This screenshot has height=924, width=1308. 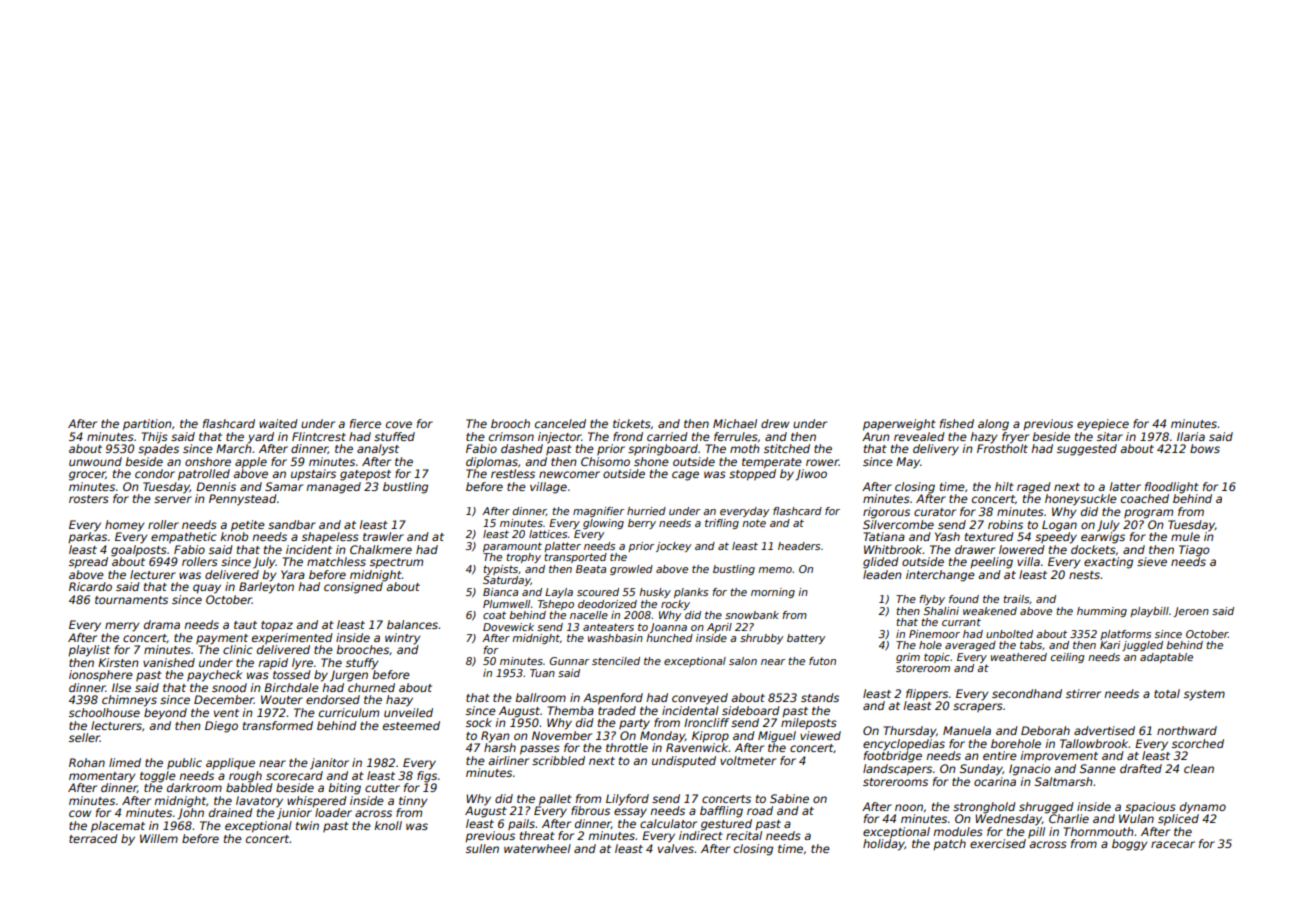 What do you see at coordinates (80, 813) in the screenshot?
I see `cow` at bounding box center [80, 813].
